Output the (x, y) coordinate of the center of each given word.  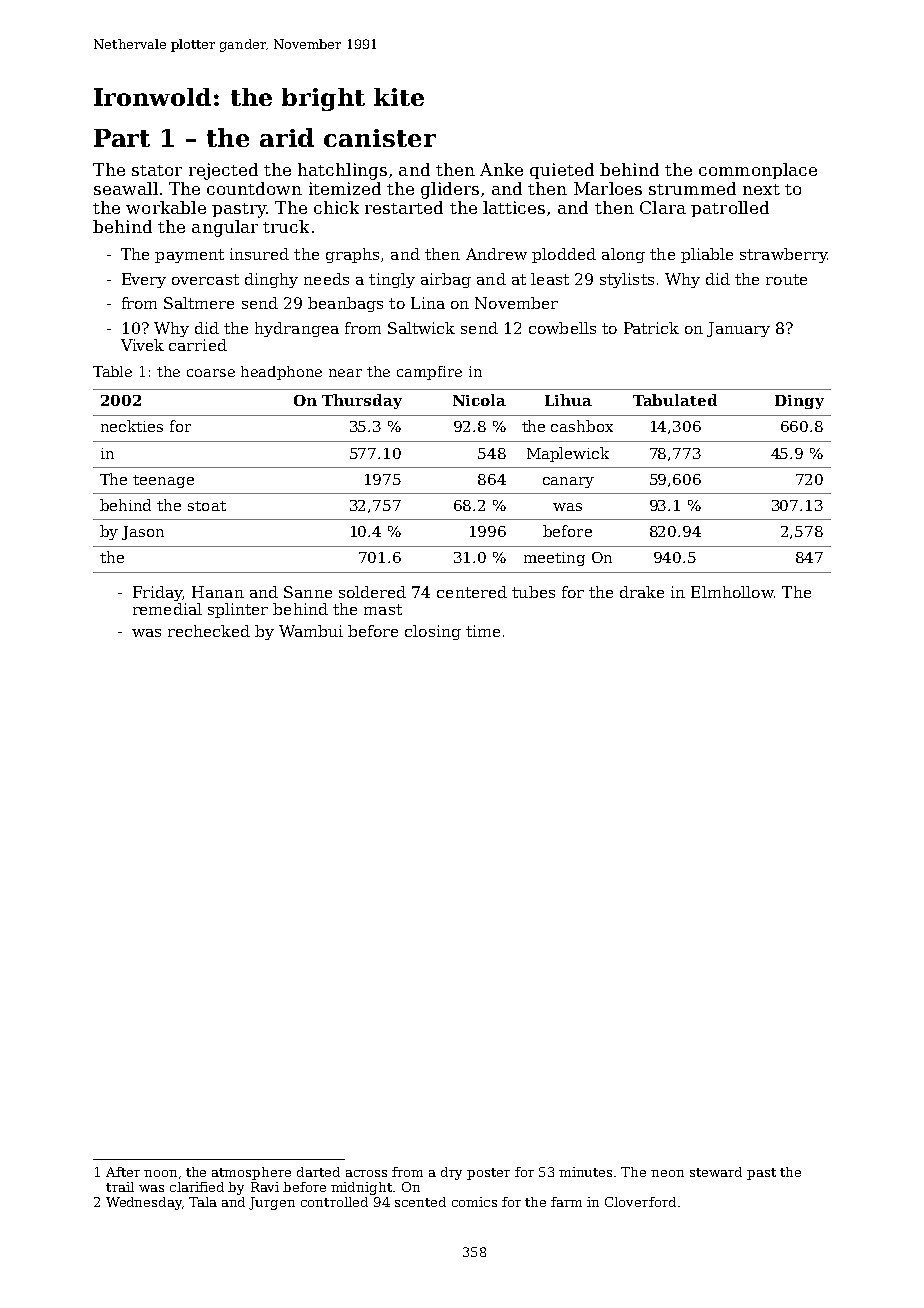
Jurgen (272, 1203)
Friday (158, 593)
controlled (334, 1202)
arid (287, 137)
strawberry (783, 255)
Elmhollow (732, 592)
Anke (501, 169)
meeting (554, 559)
